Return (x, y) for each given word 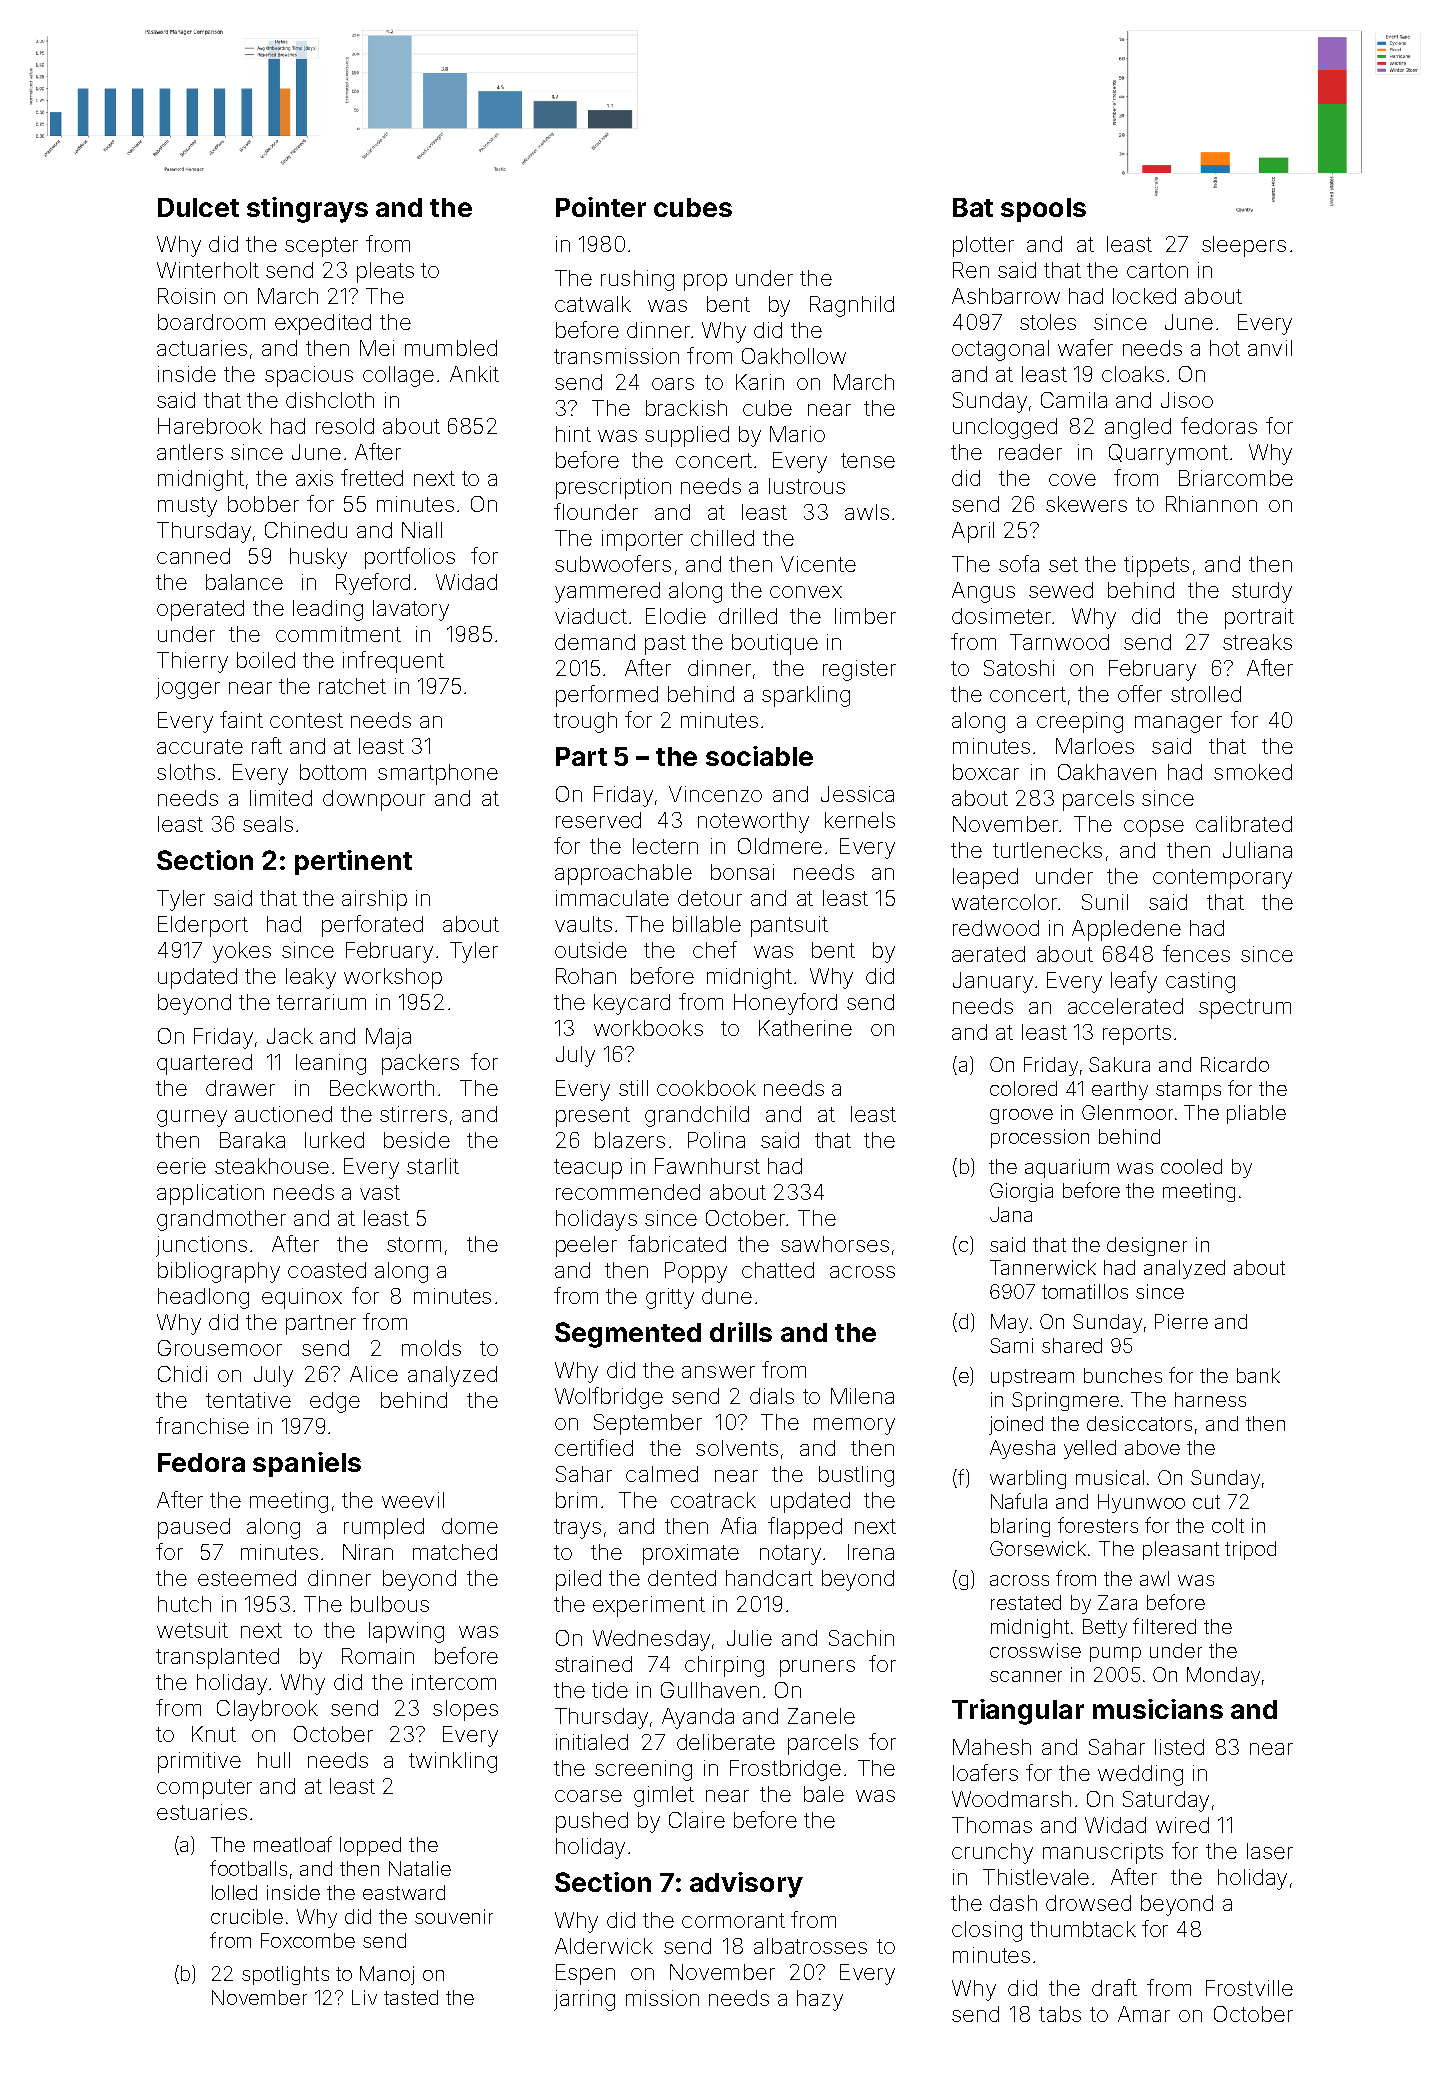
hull (274, 1760)
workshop (393, 978)
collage (398, 376)
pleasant (1181, 1550)
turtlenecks (1047, 850)
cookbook (706, 1088)
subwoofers (613, 563)
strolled (1206, 694)
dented (682, 1578)
